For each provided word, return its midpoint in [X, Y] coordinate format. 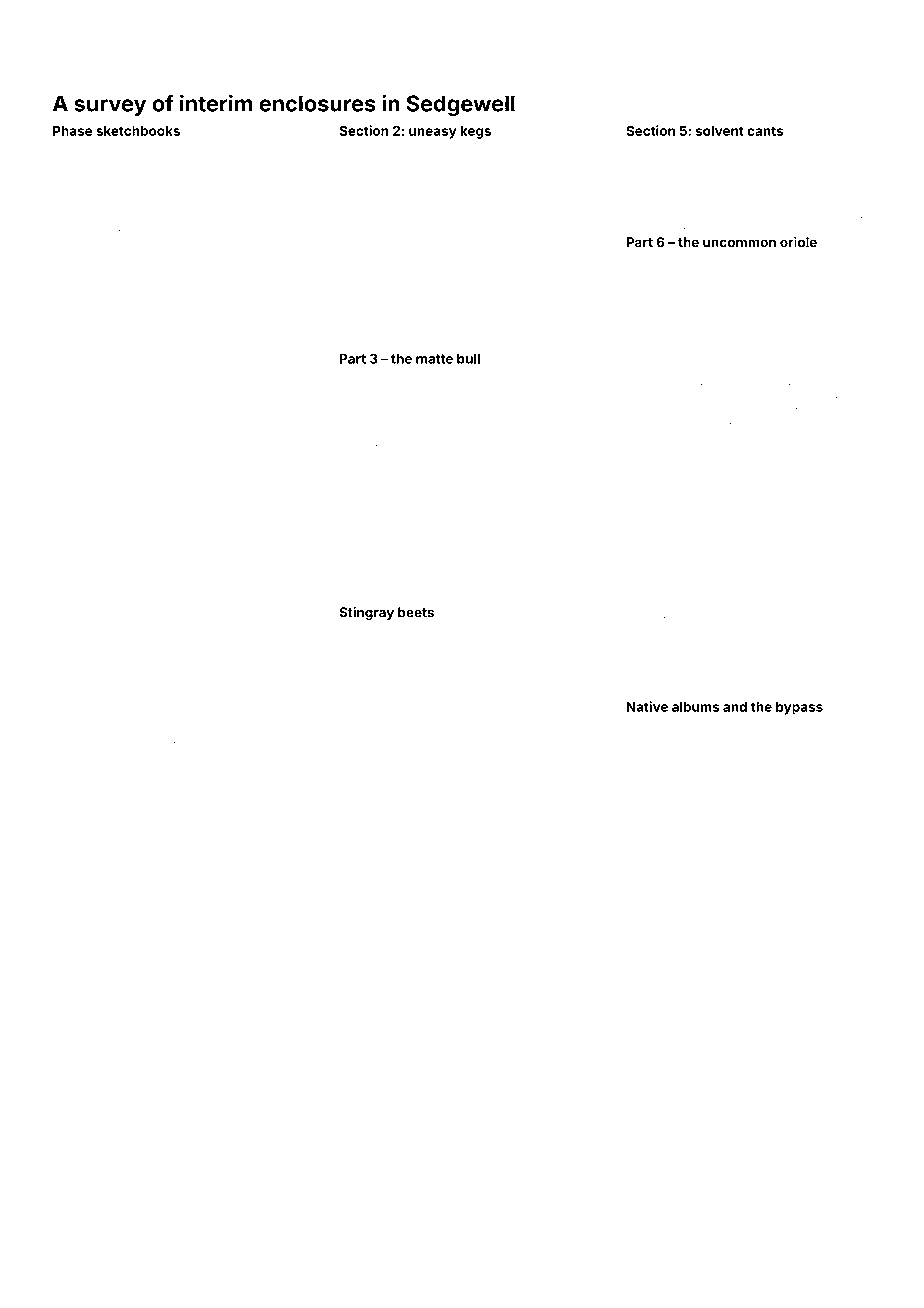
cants [765, 131]
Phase [72, 131]
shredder [74, 753]
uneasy [432, 133]
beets [416, 612]
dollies [259, 540]
